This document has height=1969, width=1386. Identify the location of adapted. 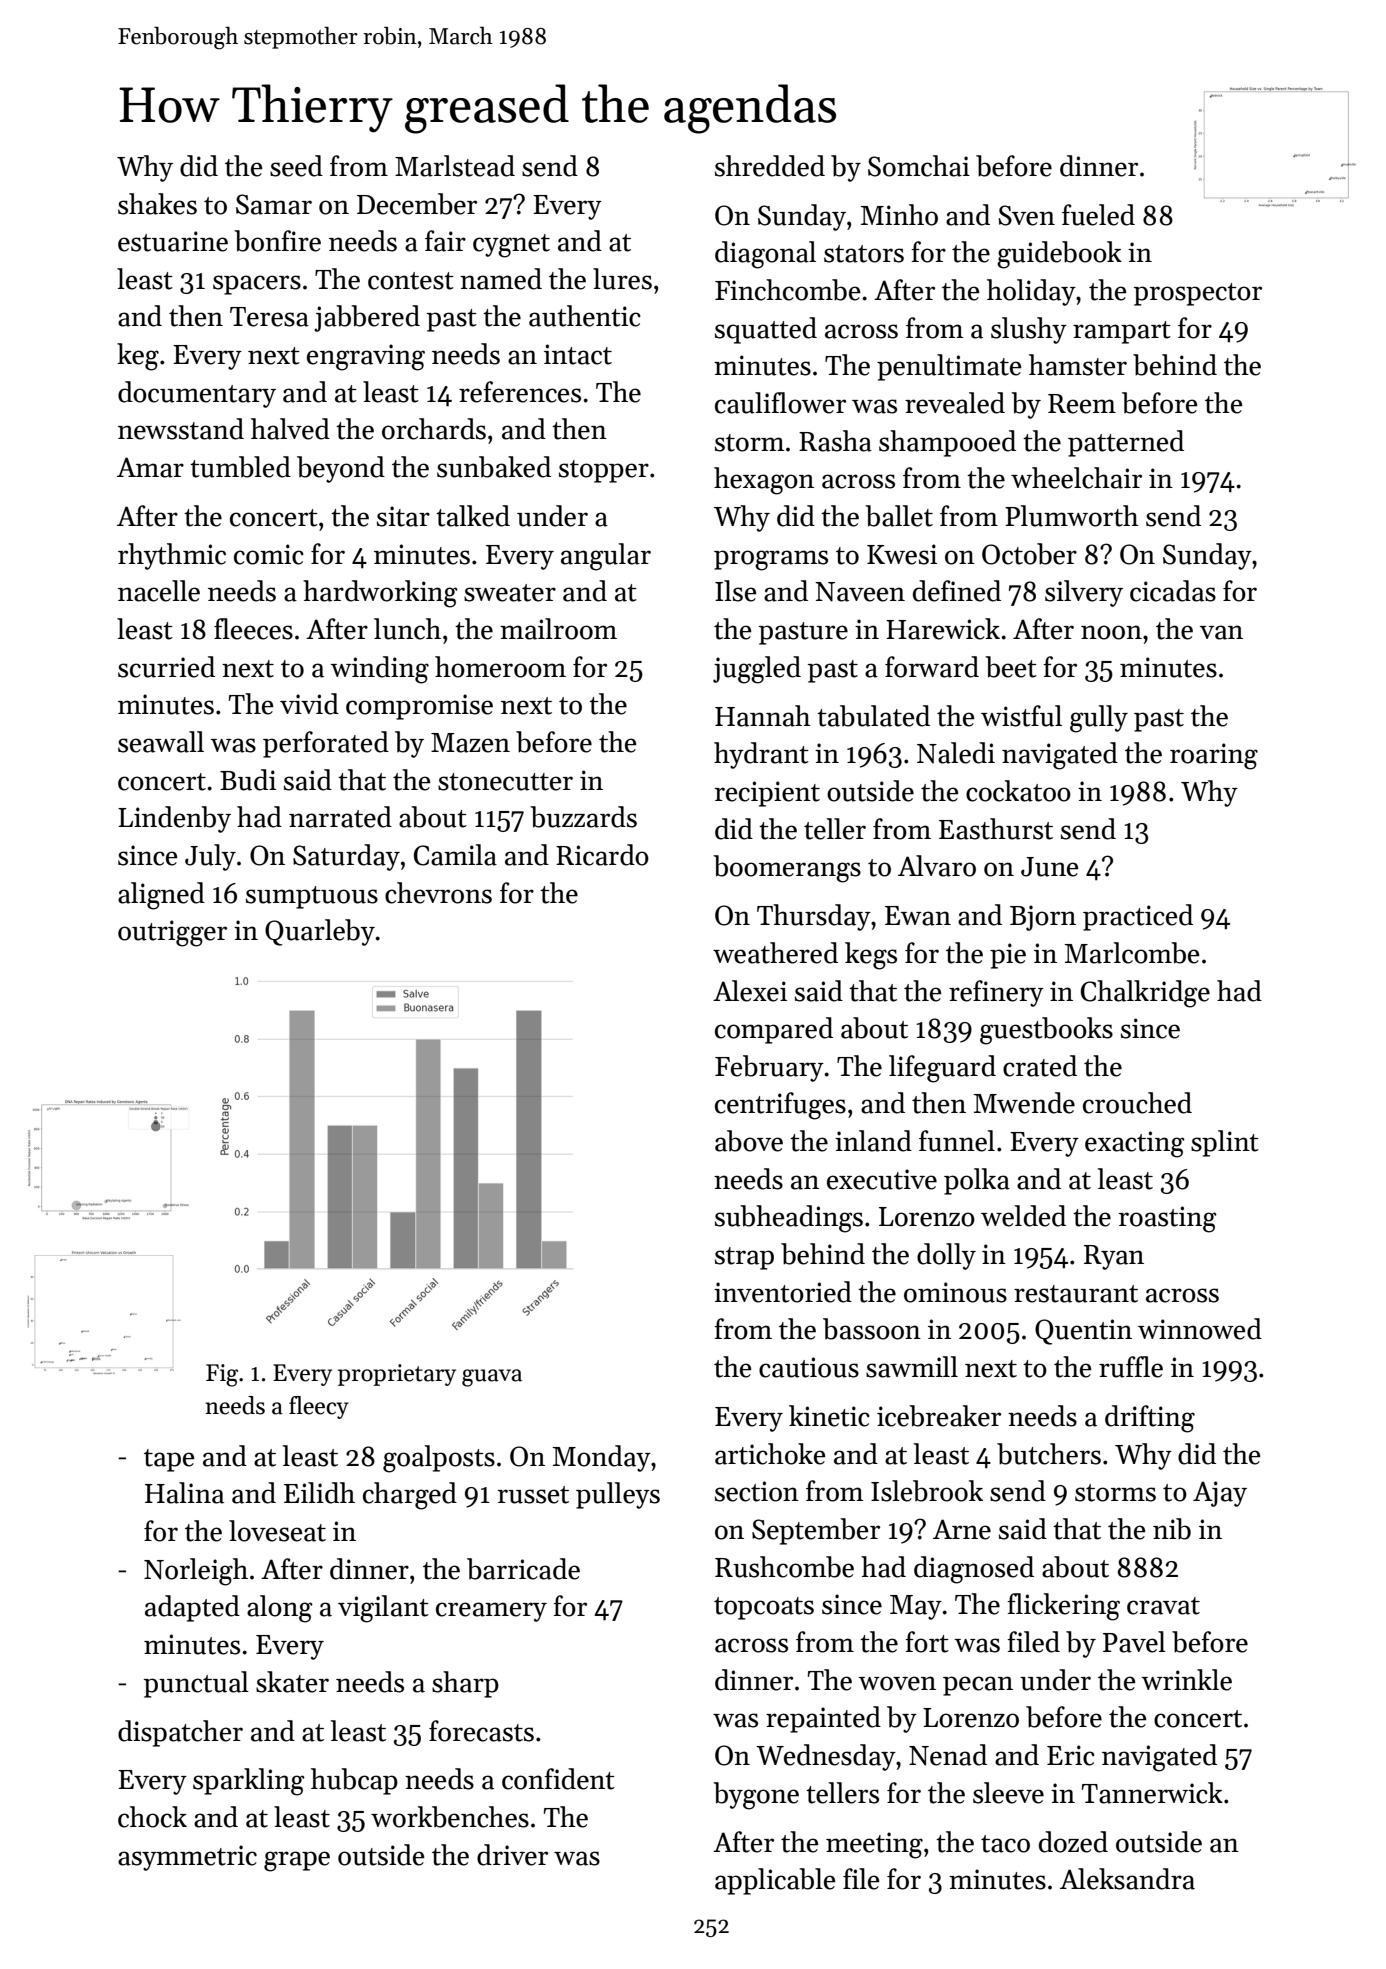
(192, 1608).
